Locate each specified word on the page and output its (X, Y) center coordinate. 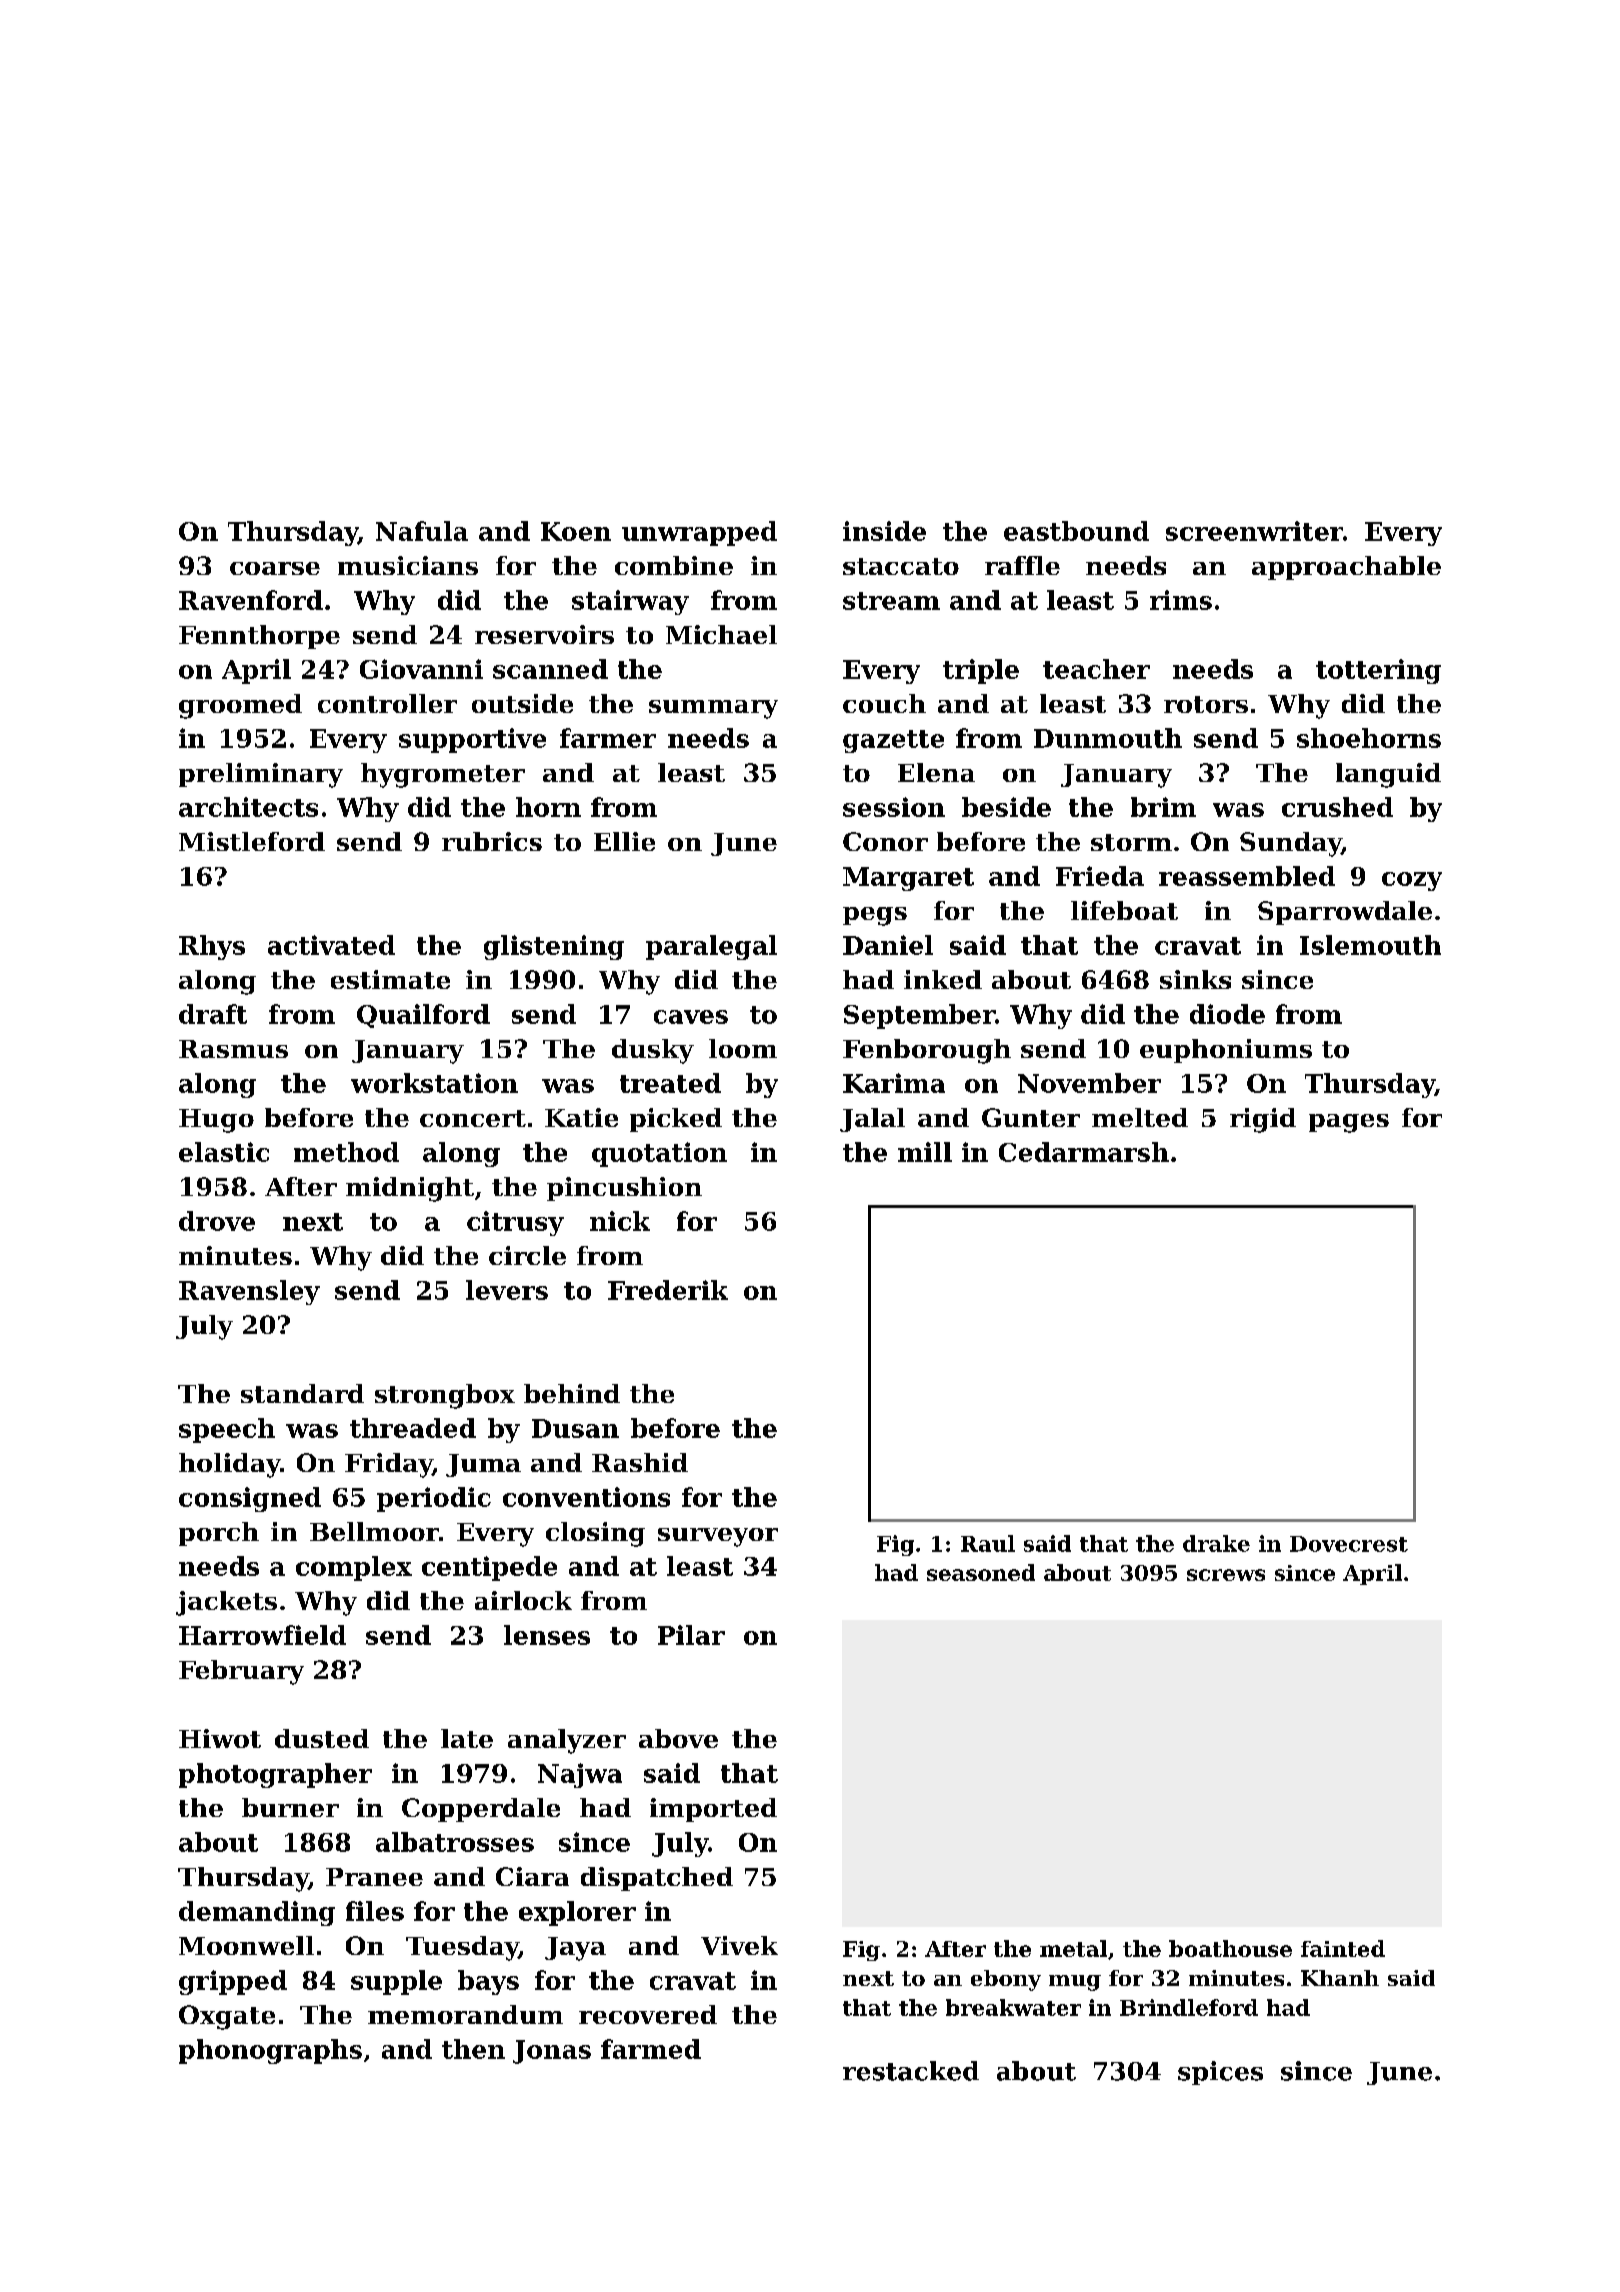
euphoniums (1226, 1051)
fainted (1343, 1948)
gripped (233, 1982)
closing (595, 1534)
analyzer (567, 1741)
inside (884, 531)
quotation (659, 1154)
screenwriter (1254, 531)
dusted (322, 1738)
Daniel (888, 945)
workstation (434, 1083)
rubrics (492, 841)
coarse (275, 568)
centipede (489, 1568)
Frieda (1100, 876)
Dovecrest (1349, 1544)
